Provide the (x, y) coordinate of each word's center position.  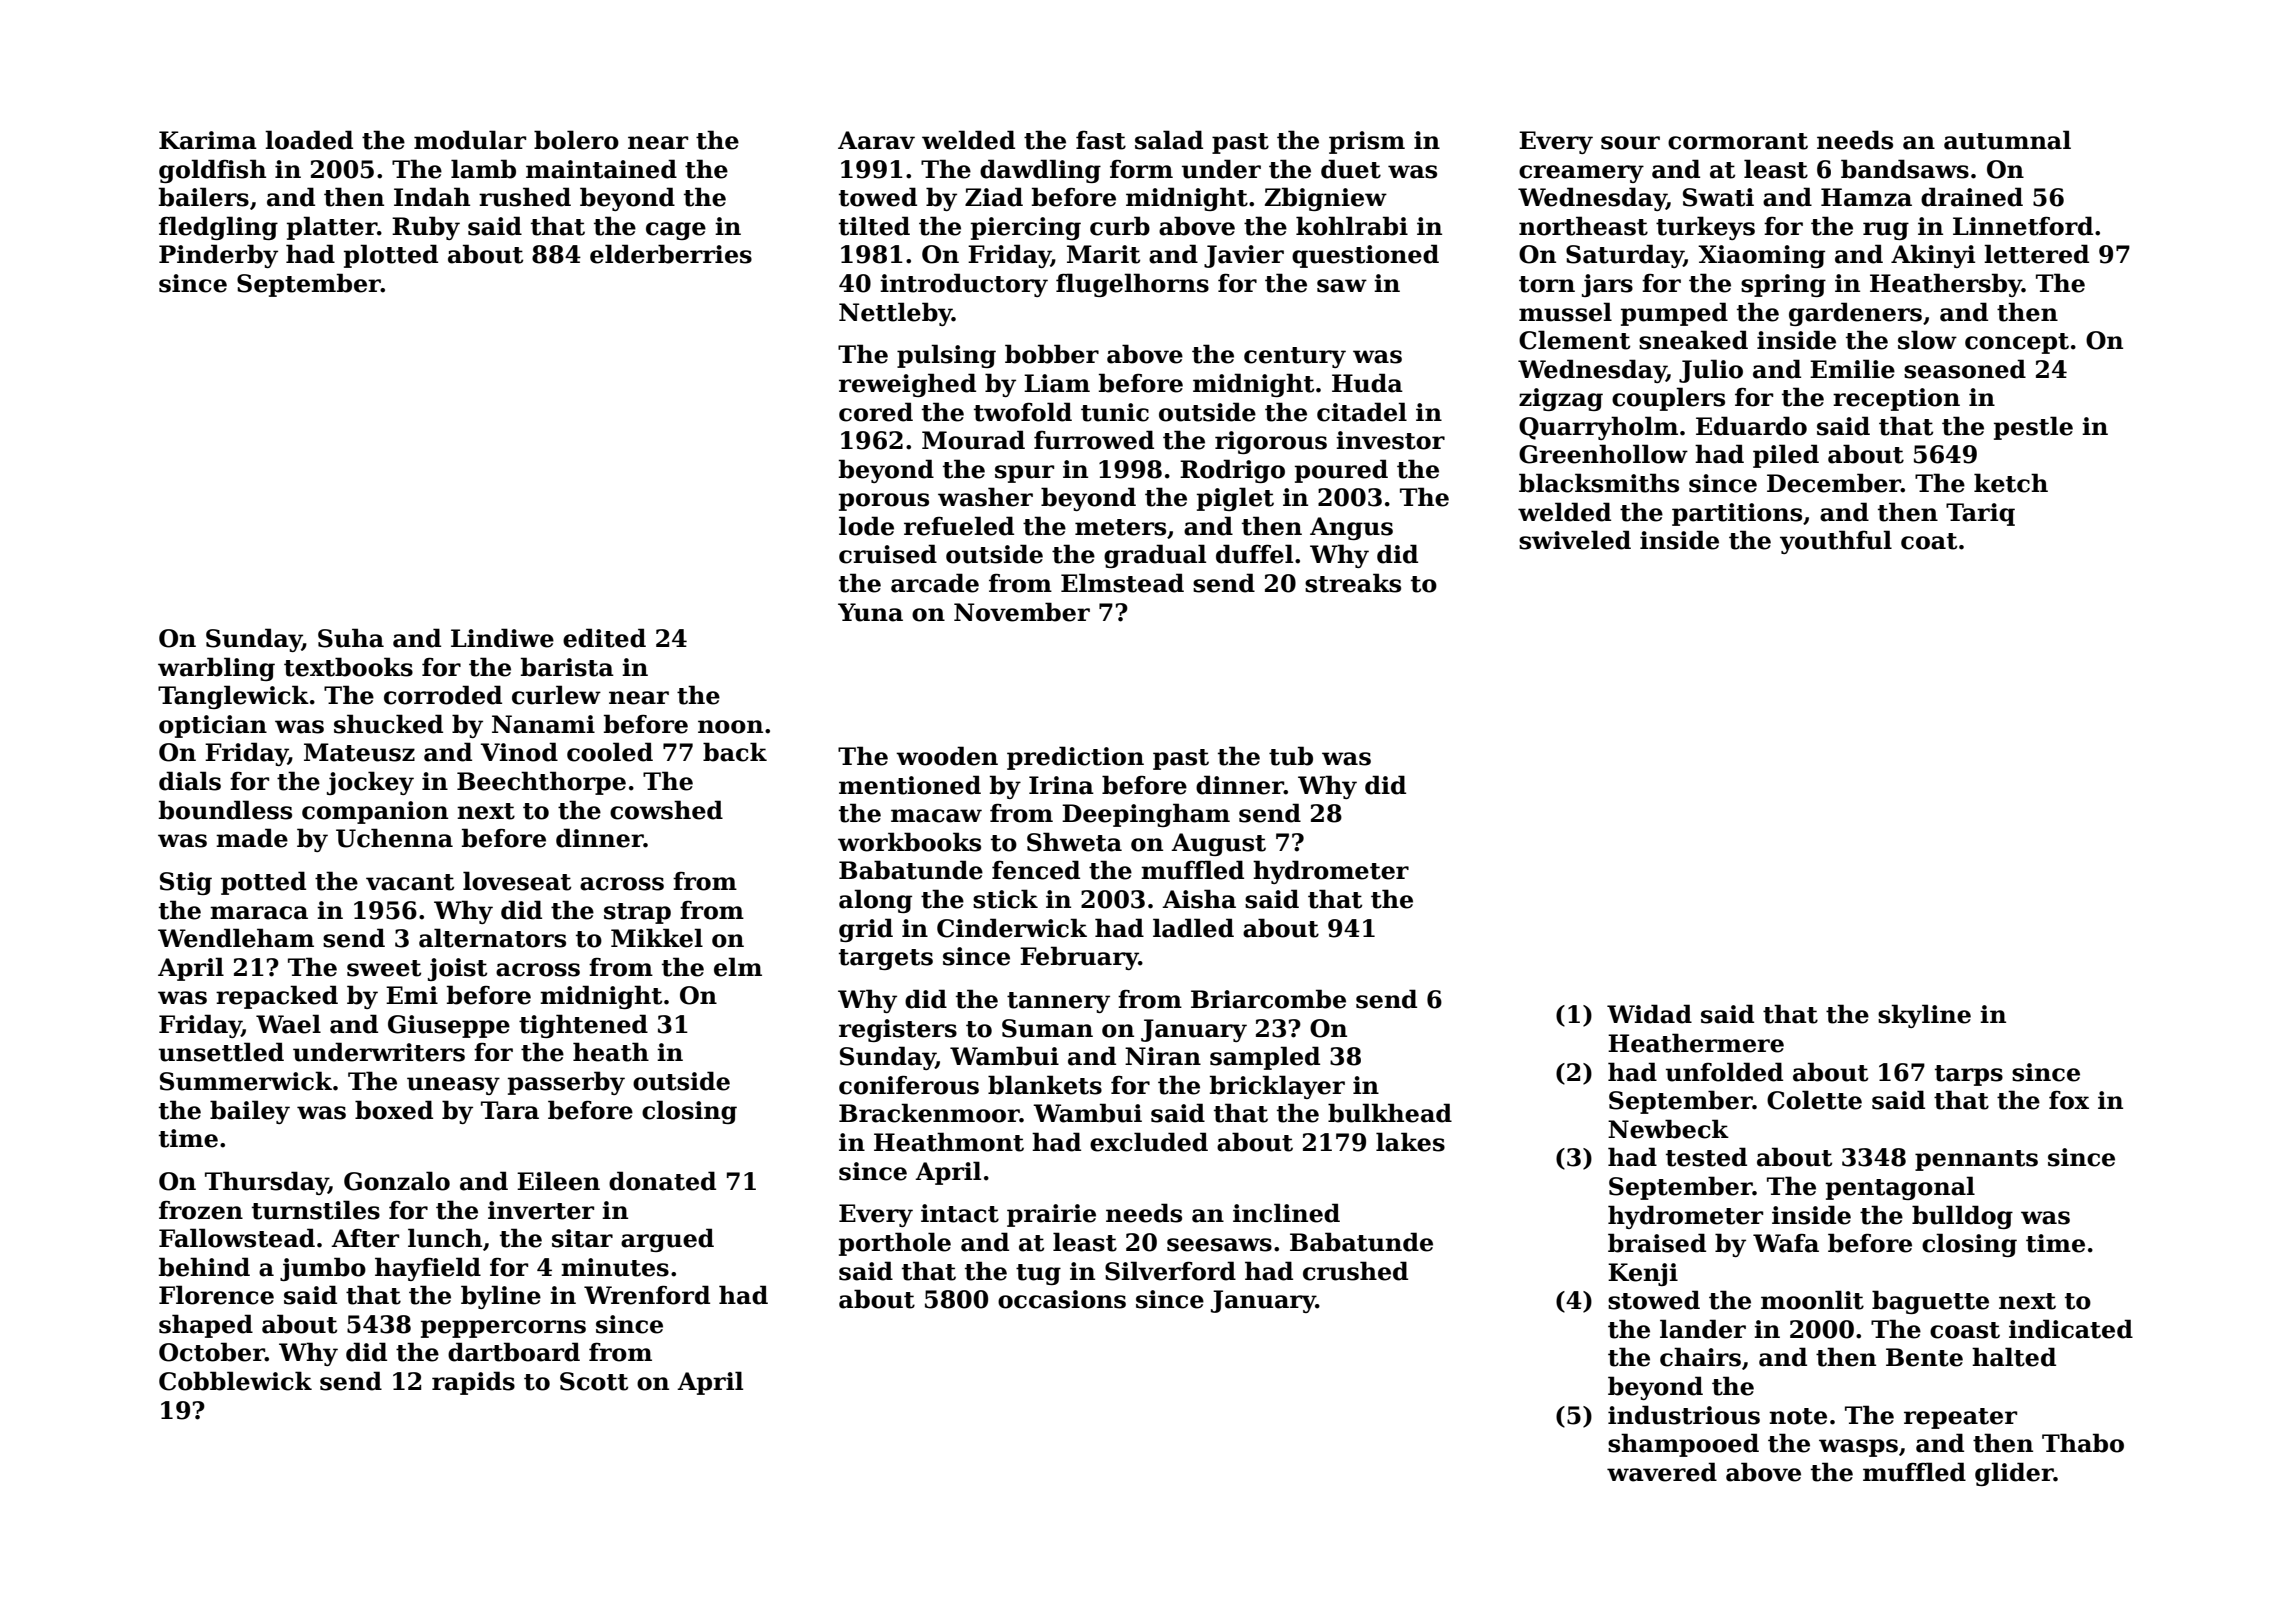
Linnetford (2023, 226)
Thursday (266, 1183)
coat (1929, 541)
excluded (1149, 1142)
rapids (473, 1383)
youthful (1836, 542)
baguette (1930, 1302)
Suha (351, 638)
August (1218, 844)
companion (375, 812)
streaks (1353, 583)
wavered (1662, 1472)
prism (1367, 142)
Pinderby (218, 256)
